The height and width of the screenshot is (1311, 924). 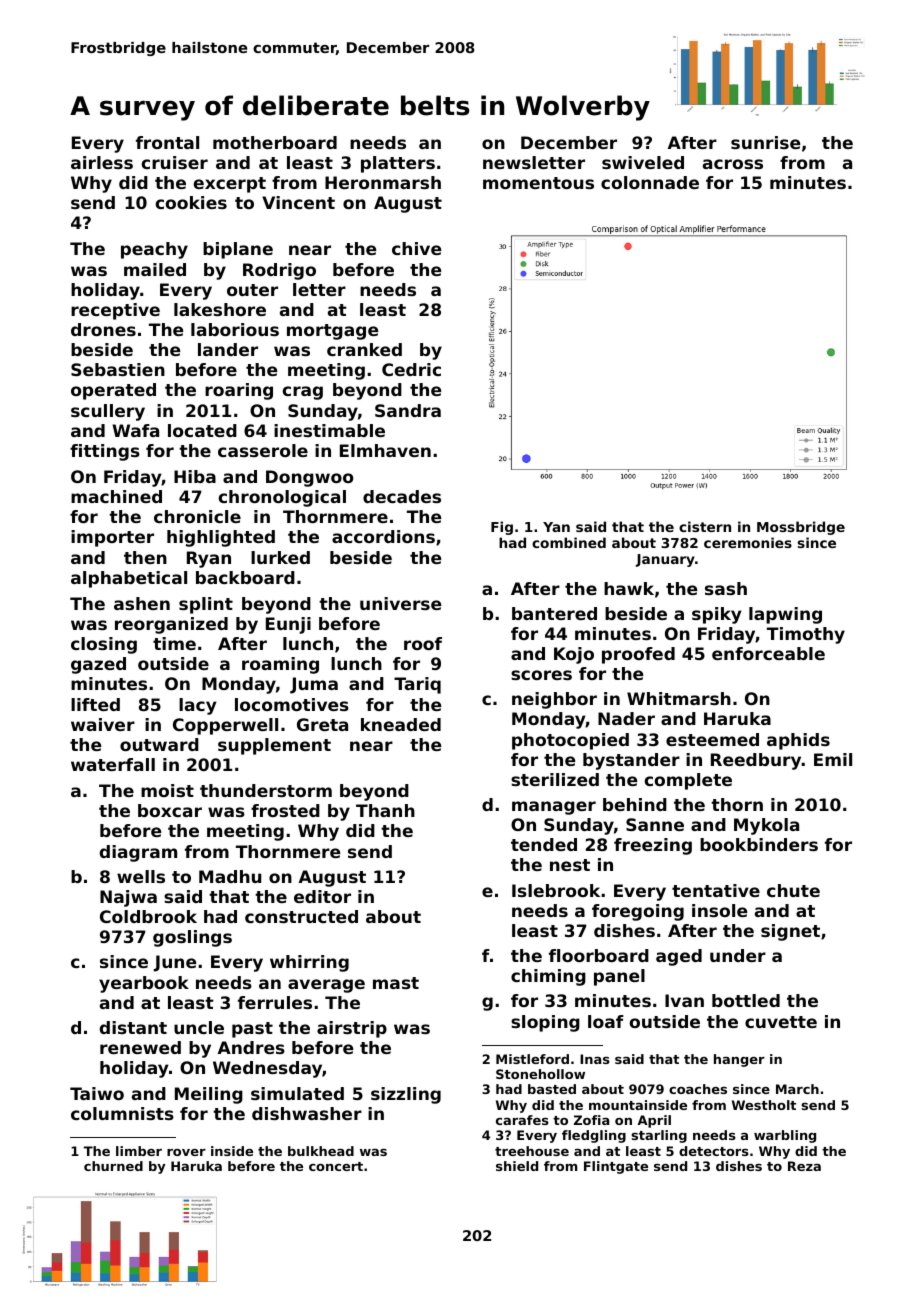 I want to click on Stonehollow, so click(x=540, y=1074).
